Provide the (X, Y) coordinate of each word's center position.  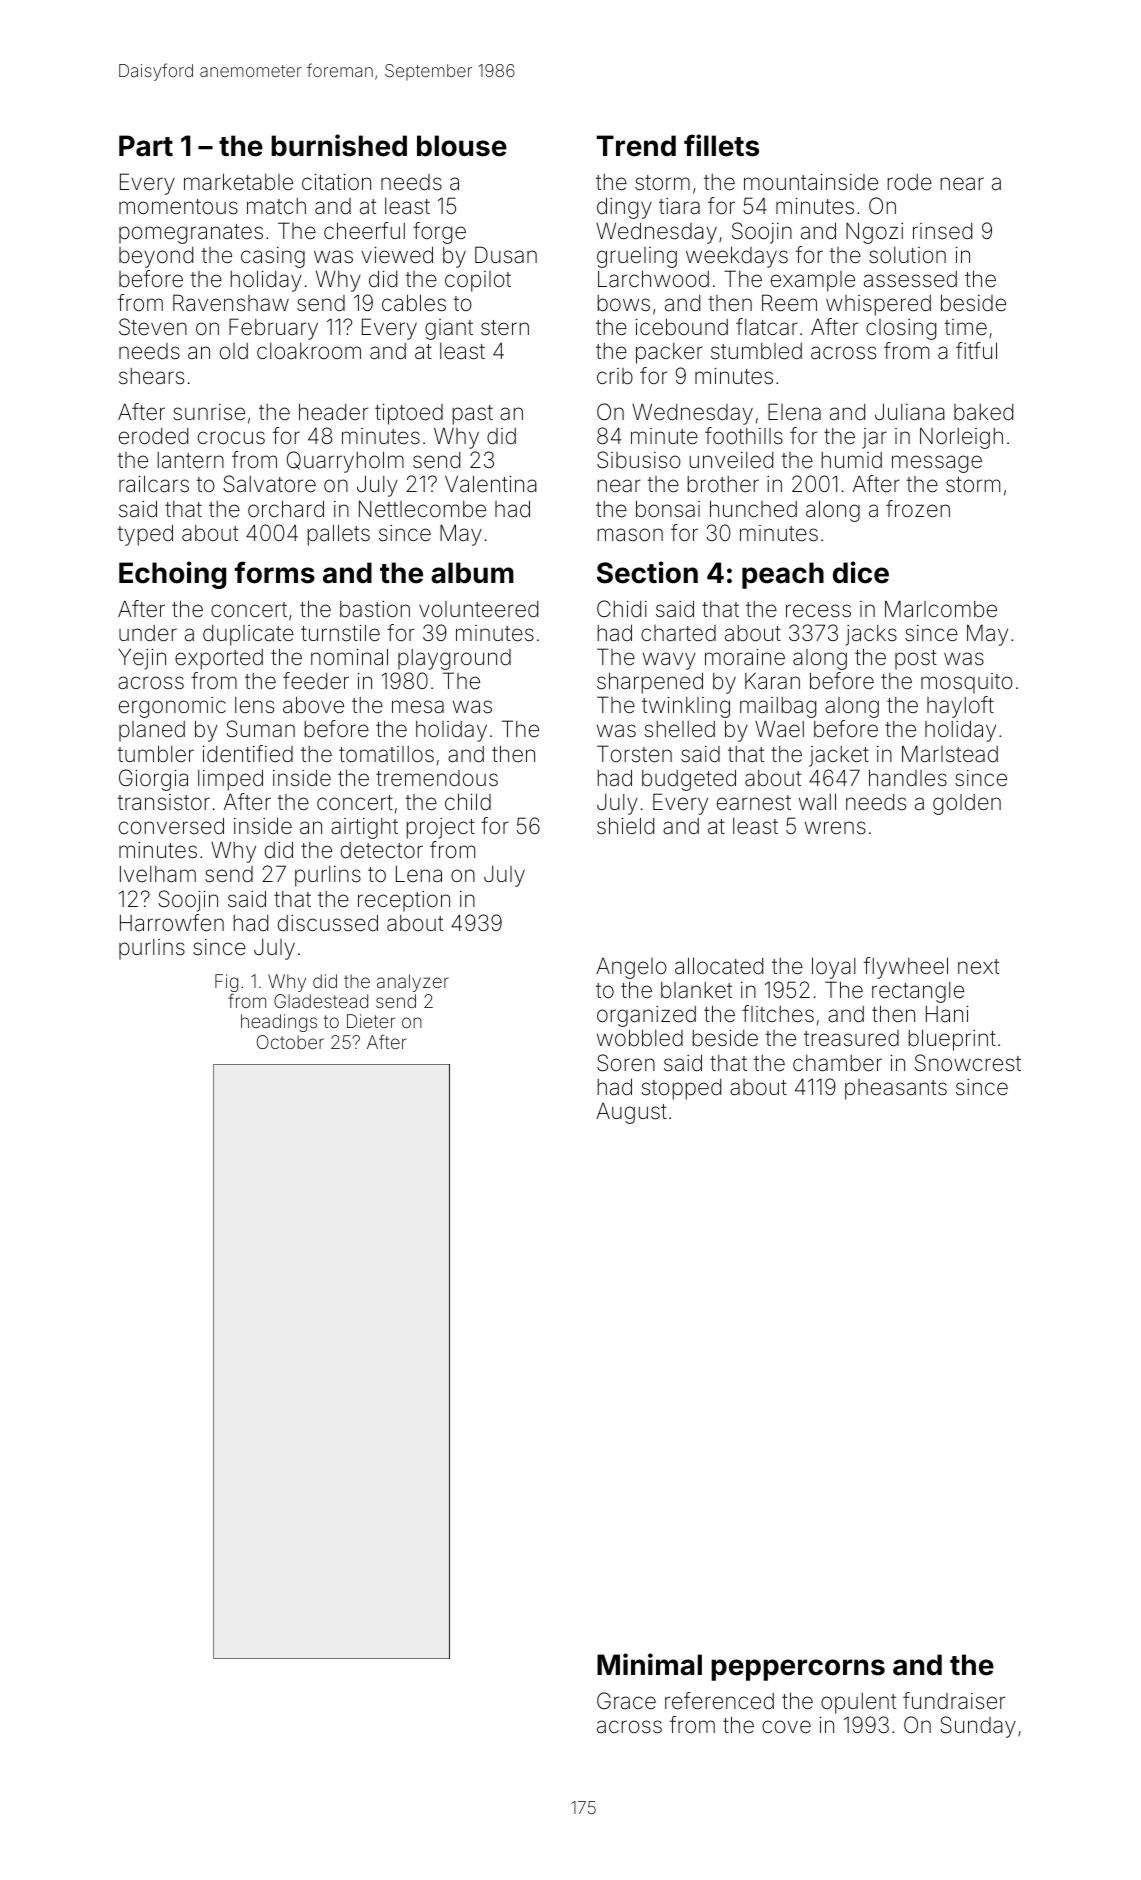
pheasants (896, 1089)
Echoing (172, 575)
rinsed (942, 231)
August (631, 1113)
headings (279, 1023)
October (290, 1042)
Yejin (142, 659)
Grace (626, 1701)
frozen (918, 509)
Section (647, 572)
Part (146, 146)
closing (901, 329)
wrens (835, 828)
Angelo (631, 968)
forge (439, 233)
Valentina (491, 484)
